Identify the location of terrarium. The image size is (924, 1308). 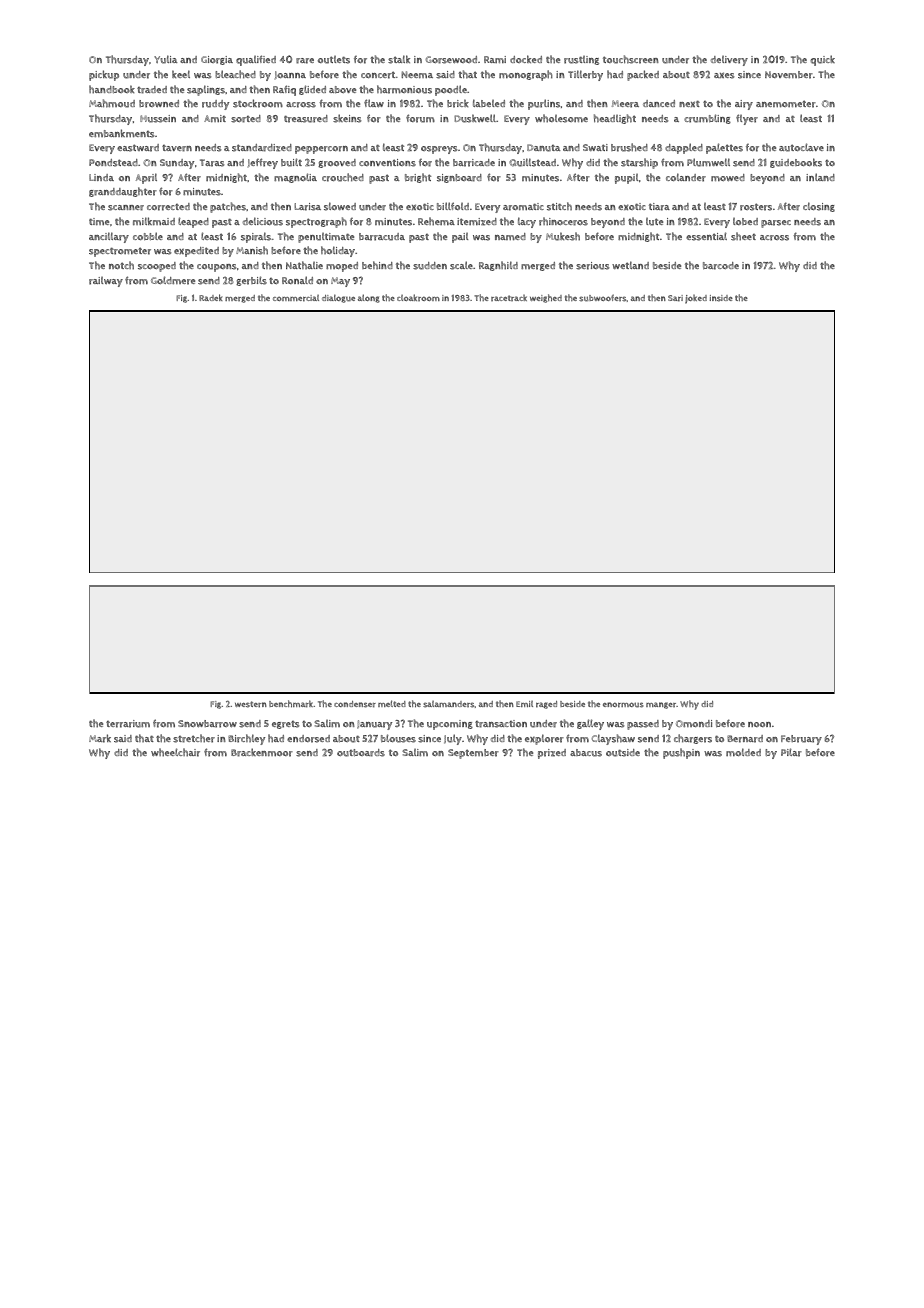
(128, 724).
